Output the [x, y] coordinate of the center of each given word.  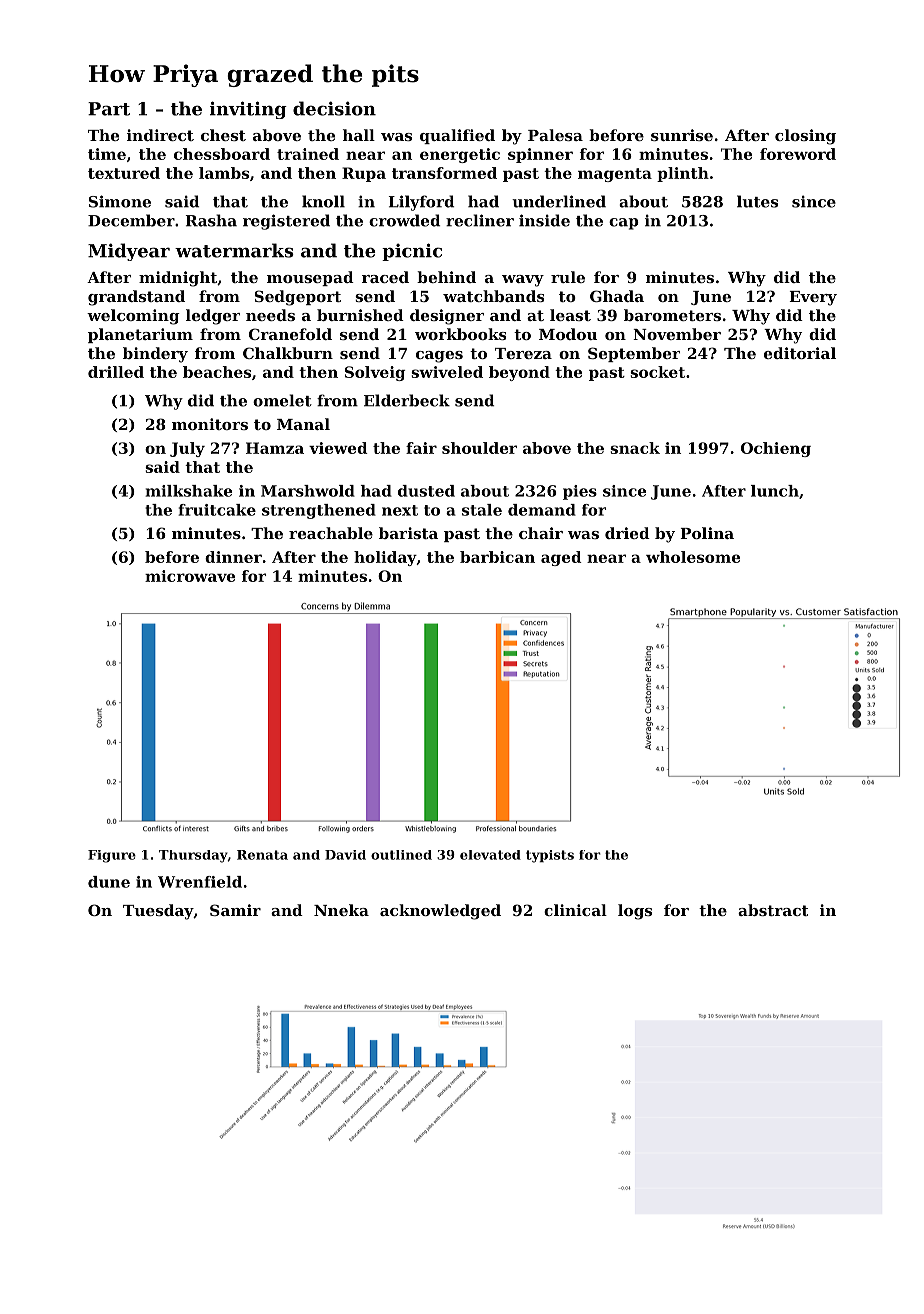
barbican [497, 557]
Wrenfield [200, 882]
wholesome [693, 557]
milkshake [189, 491]
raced [385, 277]
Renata [262, 855]
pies [580, 492]
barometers [672, 315]
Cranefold [290, 334]
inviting [248, 110]
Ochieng [776, 449]
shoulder [479, 448]
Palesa [555, 135]
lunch [775, 491]
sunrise [682, 135]
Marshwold [308, 491]
